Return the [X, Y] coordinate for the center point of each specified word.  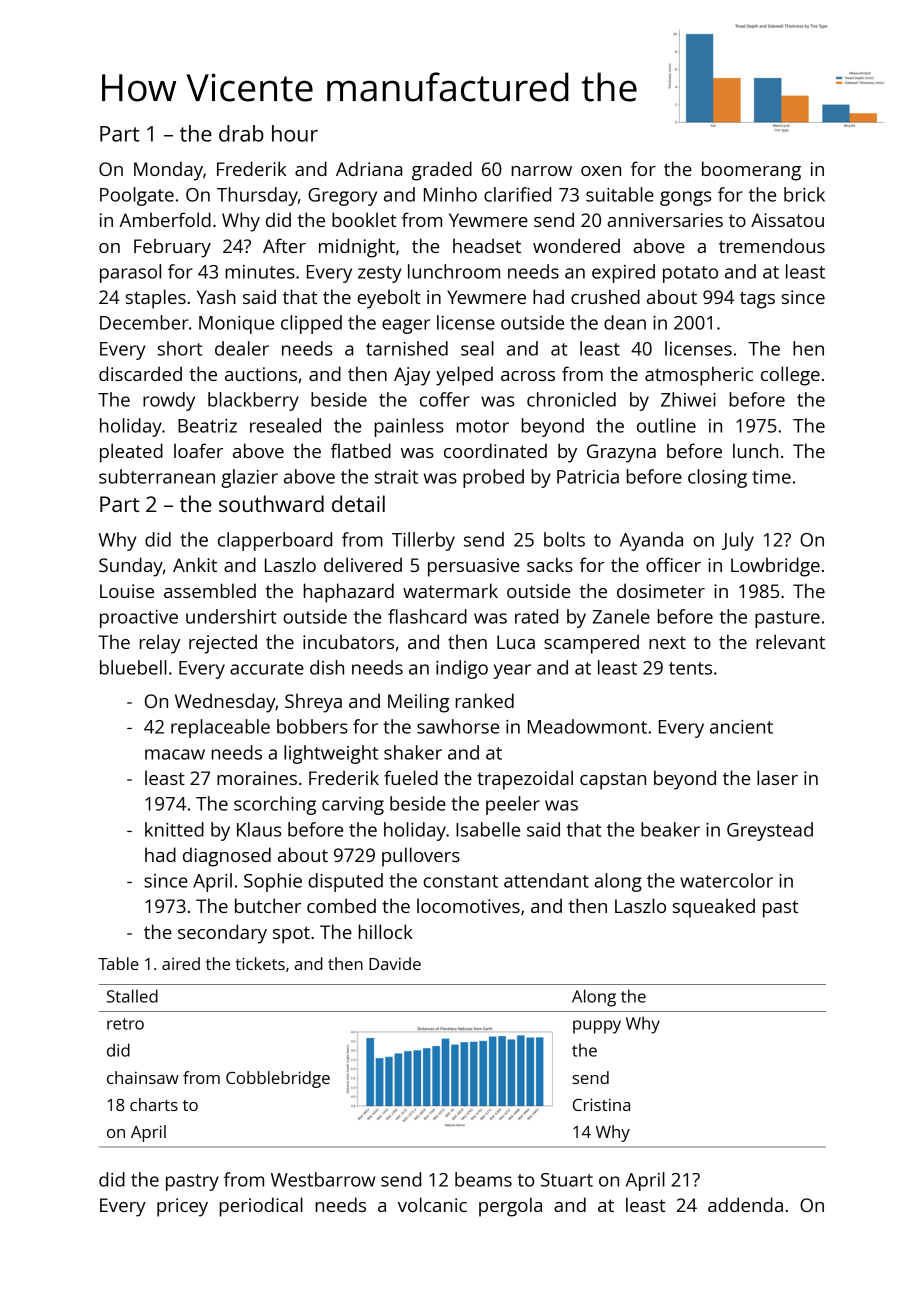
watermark [450, 590]
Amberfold [165, 219]
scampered [591, 644]
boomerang [751, 171]
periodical [261, 1207]
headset [487, 245]
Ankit [195, 564]
